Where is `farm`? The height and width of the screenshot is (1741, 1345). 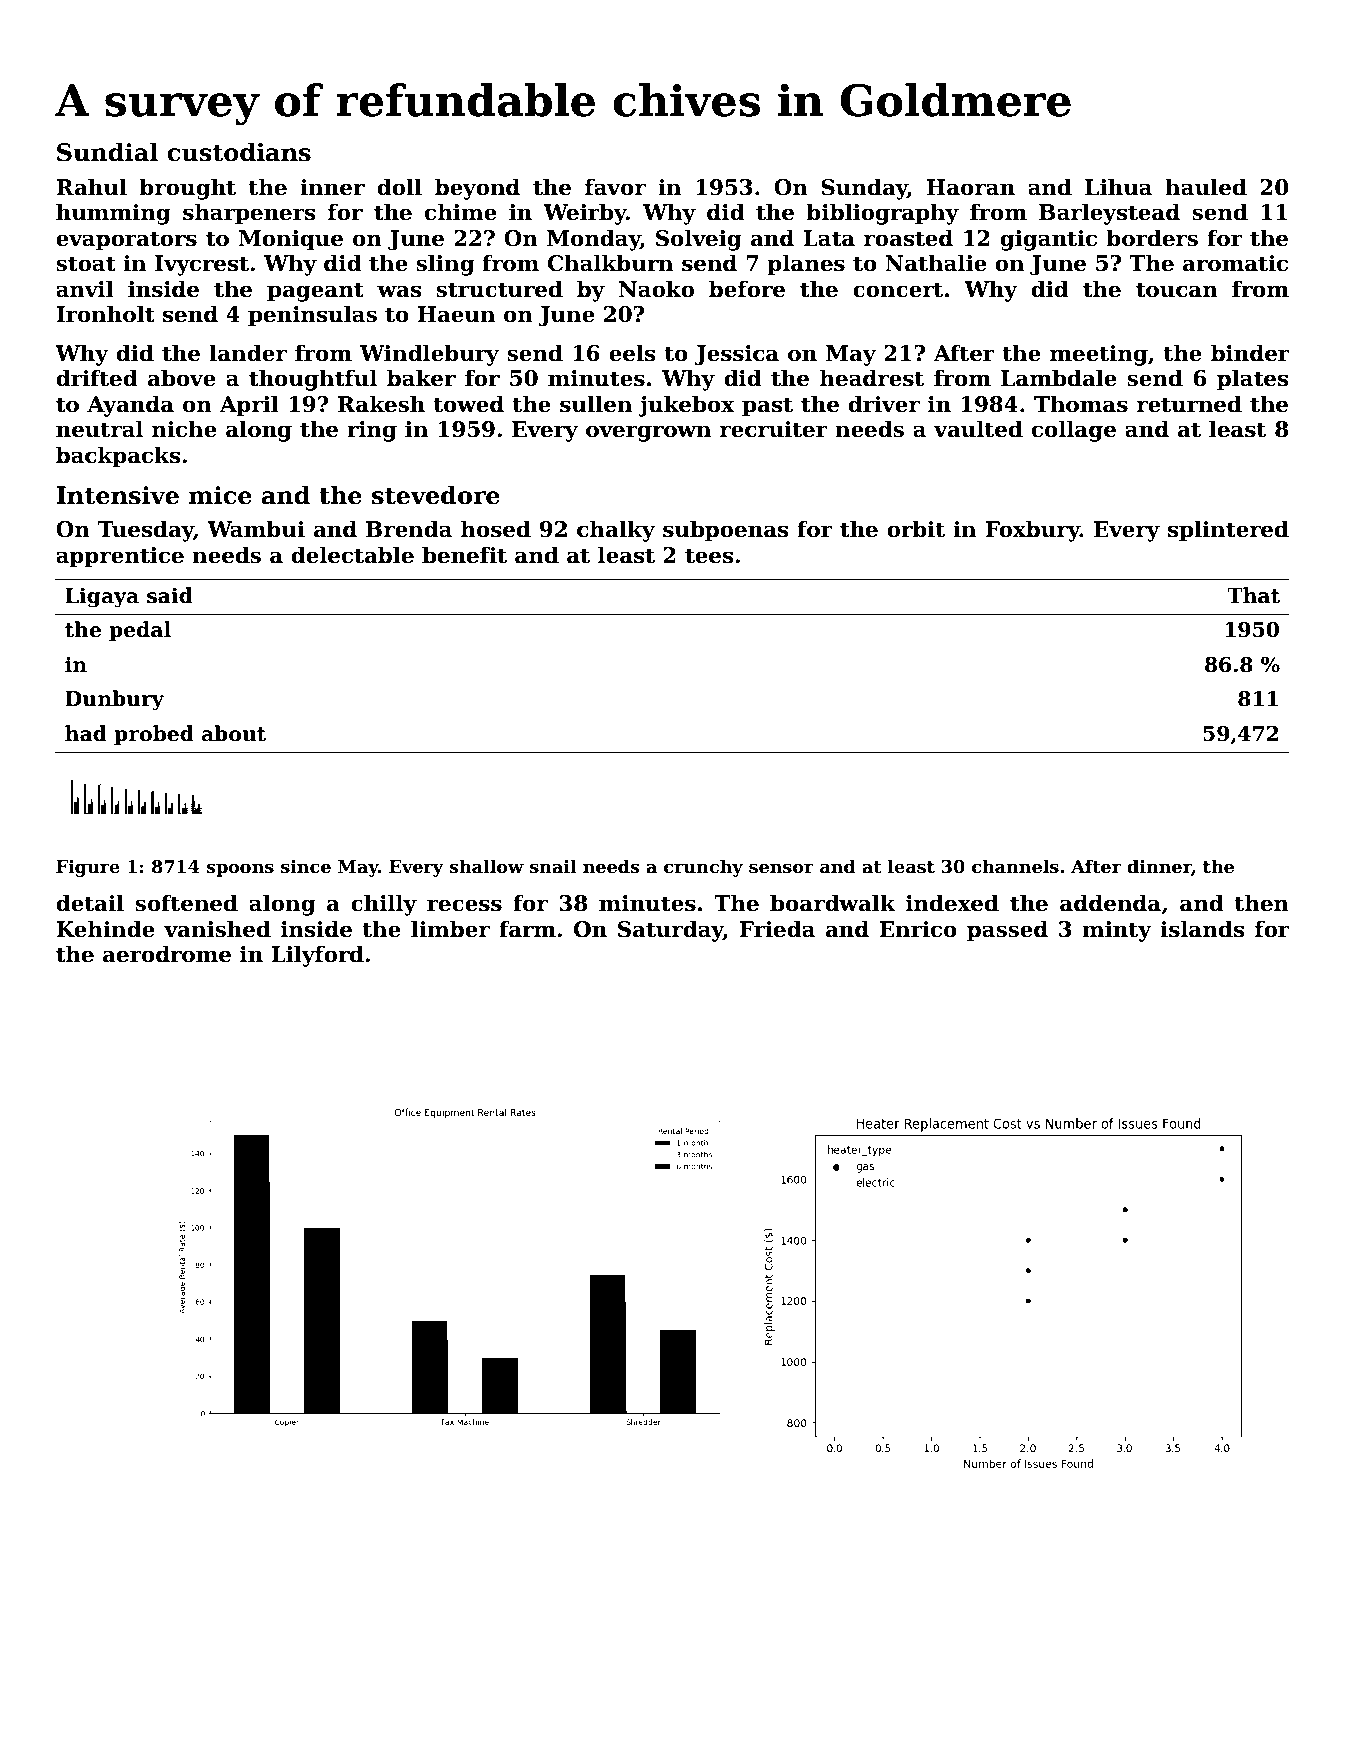 farm is located at coordinates (527, 929).
